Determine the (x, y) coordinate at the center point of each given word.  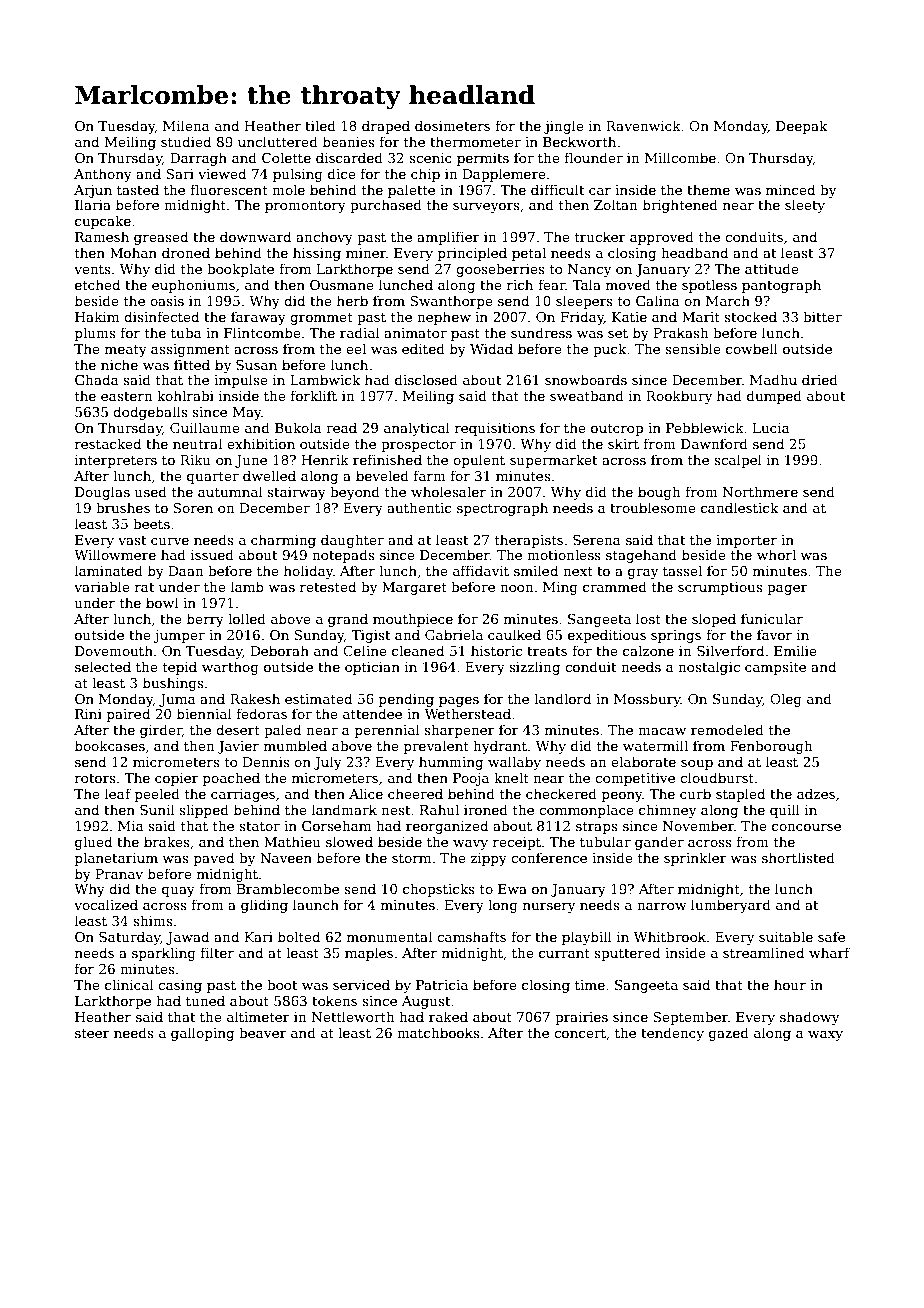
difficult (558, 189)
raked (448, 1016)
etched (97, 284)
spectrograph (502, 509)
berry (205, 620)
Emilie (795, 650)
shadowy (809, 1018)
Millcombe (680, 157)
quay (178, 892)
